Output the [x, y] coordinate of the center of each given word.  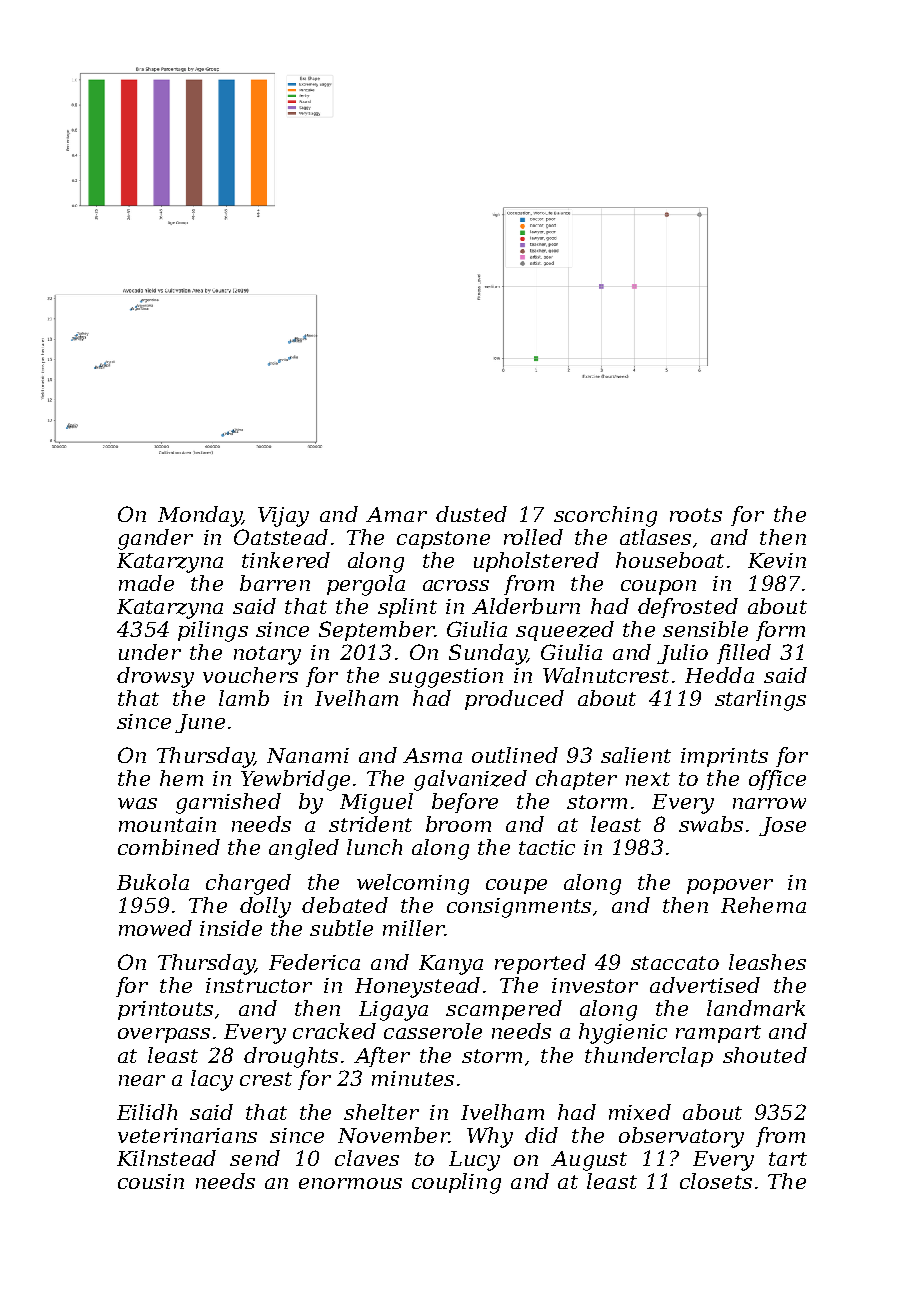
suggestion [446, 678]
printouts [165, 1010]
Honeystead [417, 987]
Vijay [283, 517]
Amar [396, 514]
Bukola [153, 882]
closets [716, 1181]
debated [345, 905]
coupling [456, 1183]
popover [730, 886]
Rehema [763, 905]
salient [636, 755]
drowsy [155, 677]
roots [696, 515]
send [255, 1158]
